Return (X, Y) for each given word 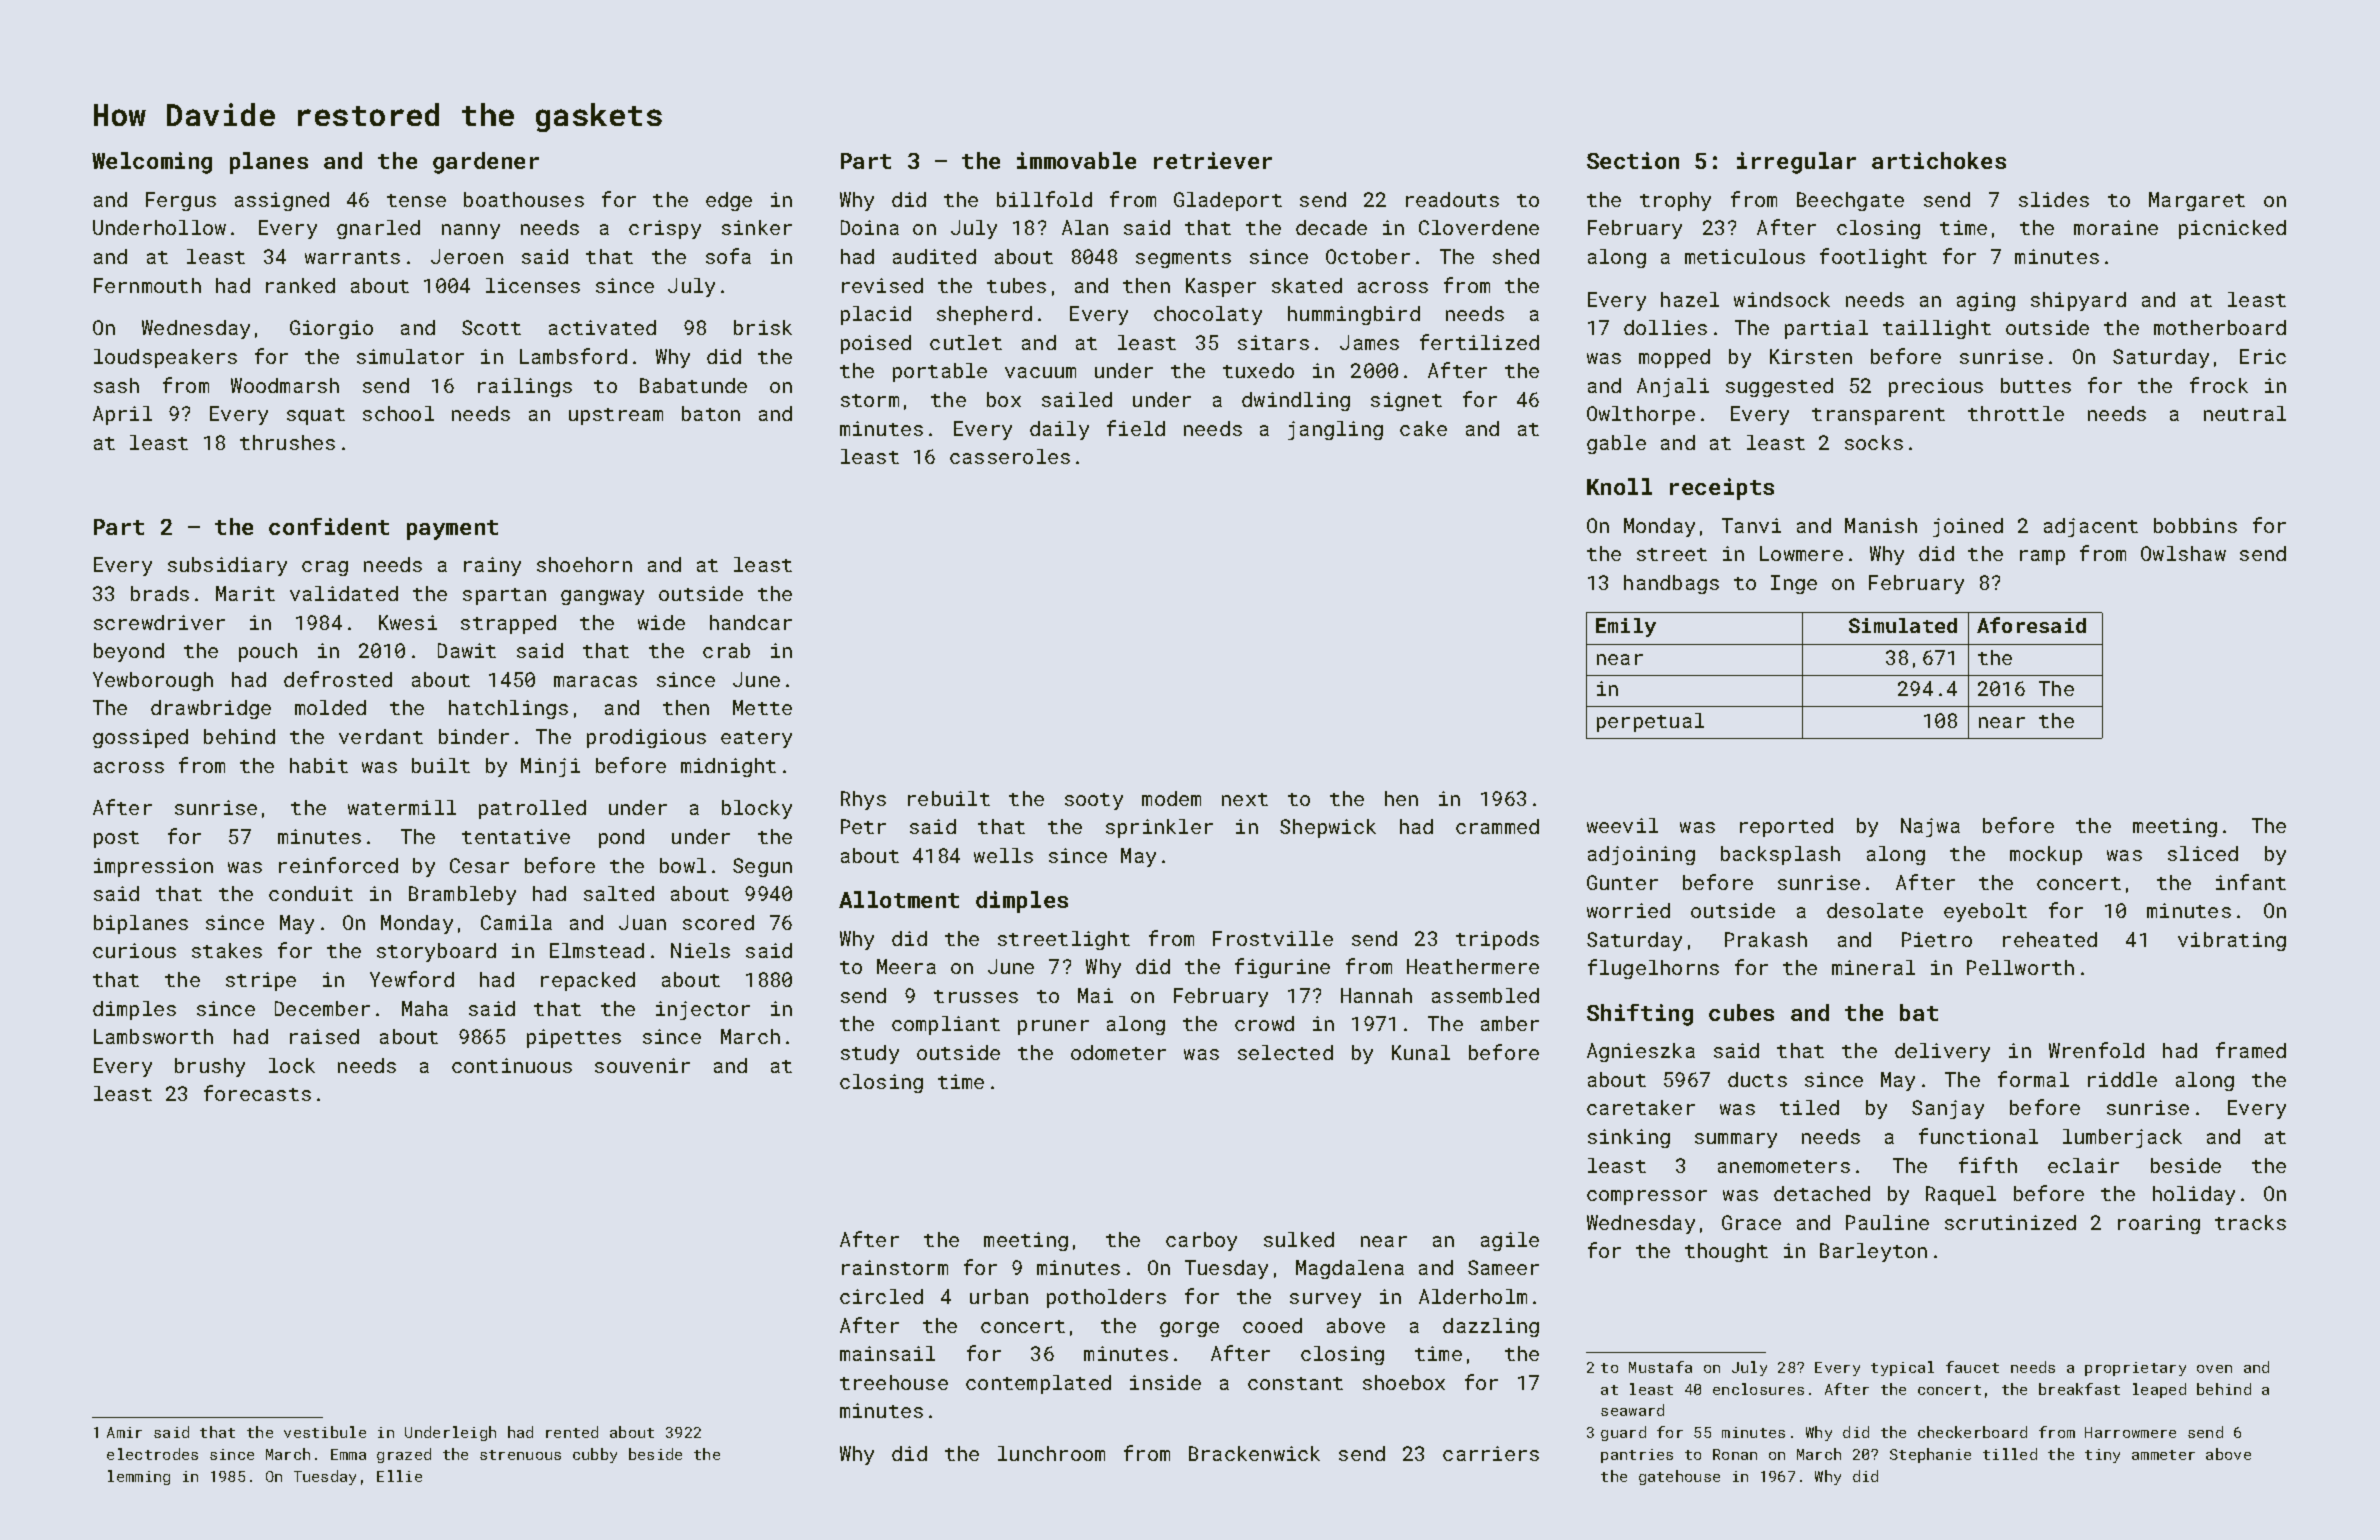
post (116, 839)
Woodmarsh (285, 385)
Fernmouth (147, 285)
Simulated (1903, 625)
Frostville (1273, 938)
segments (1183, 259)
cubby (595, 1455)
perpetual (1650, 722)
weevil (1622, 825)
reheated (2050, 939)
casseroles (1010, 456)
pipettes (574, 1038)
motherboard (2220, 327)
